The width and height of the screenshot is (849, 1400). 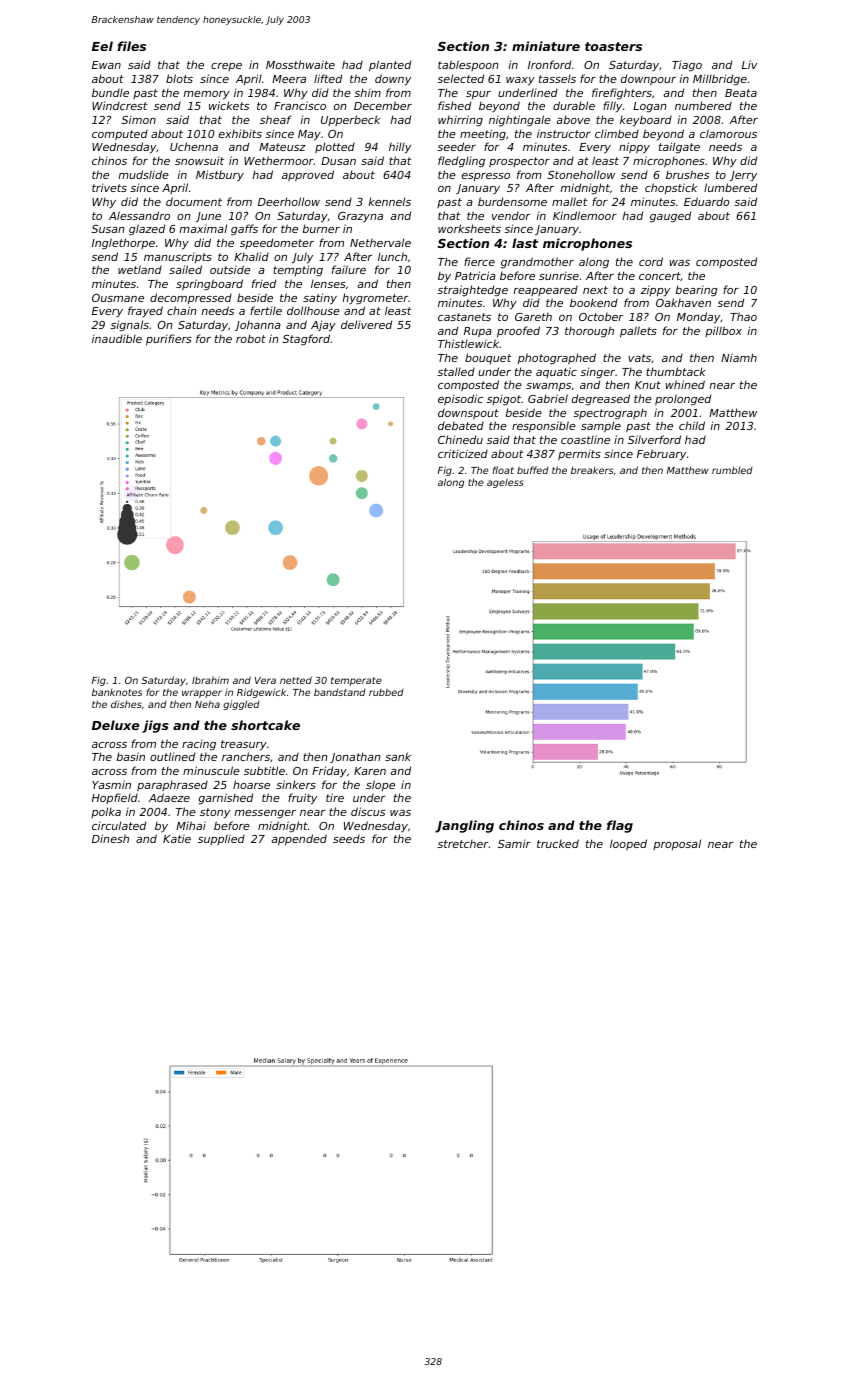 What do you see at coordinates (109, 188) in the screenshot?
I see `trivets` at bounding box center [109, 188].
